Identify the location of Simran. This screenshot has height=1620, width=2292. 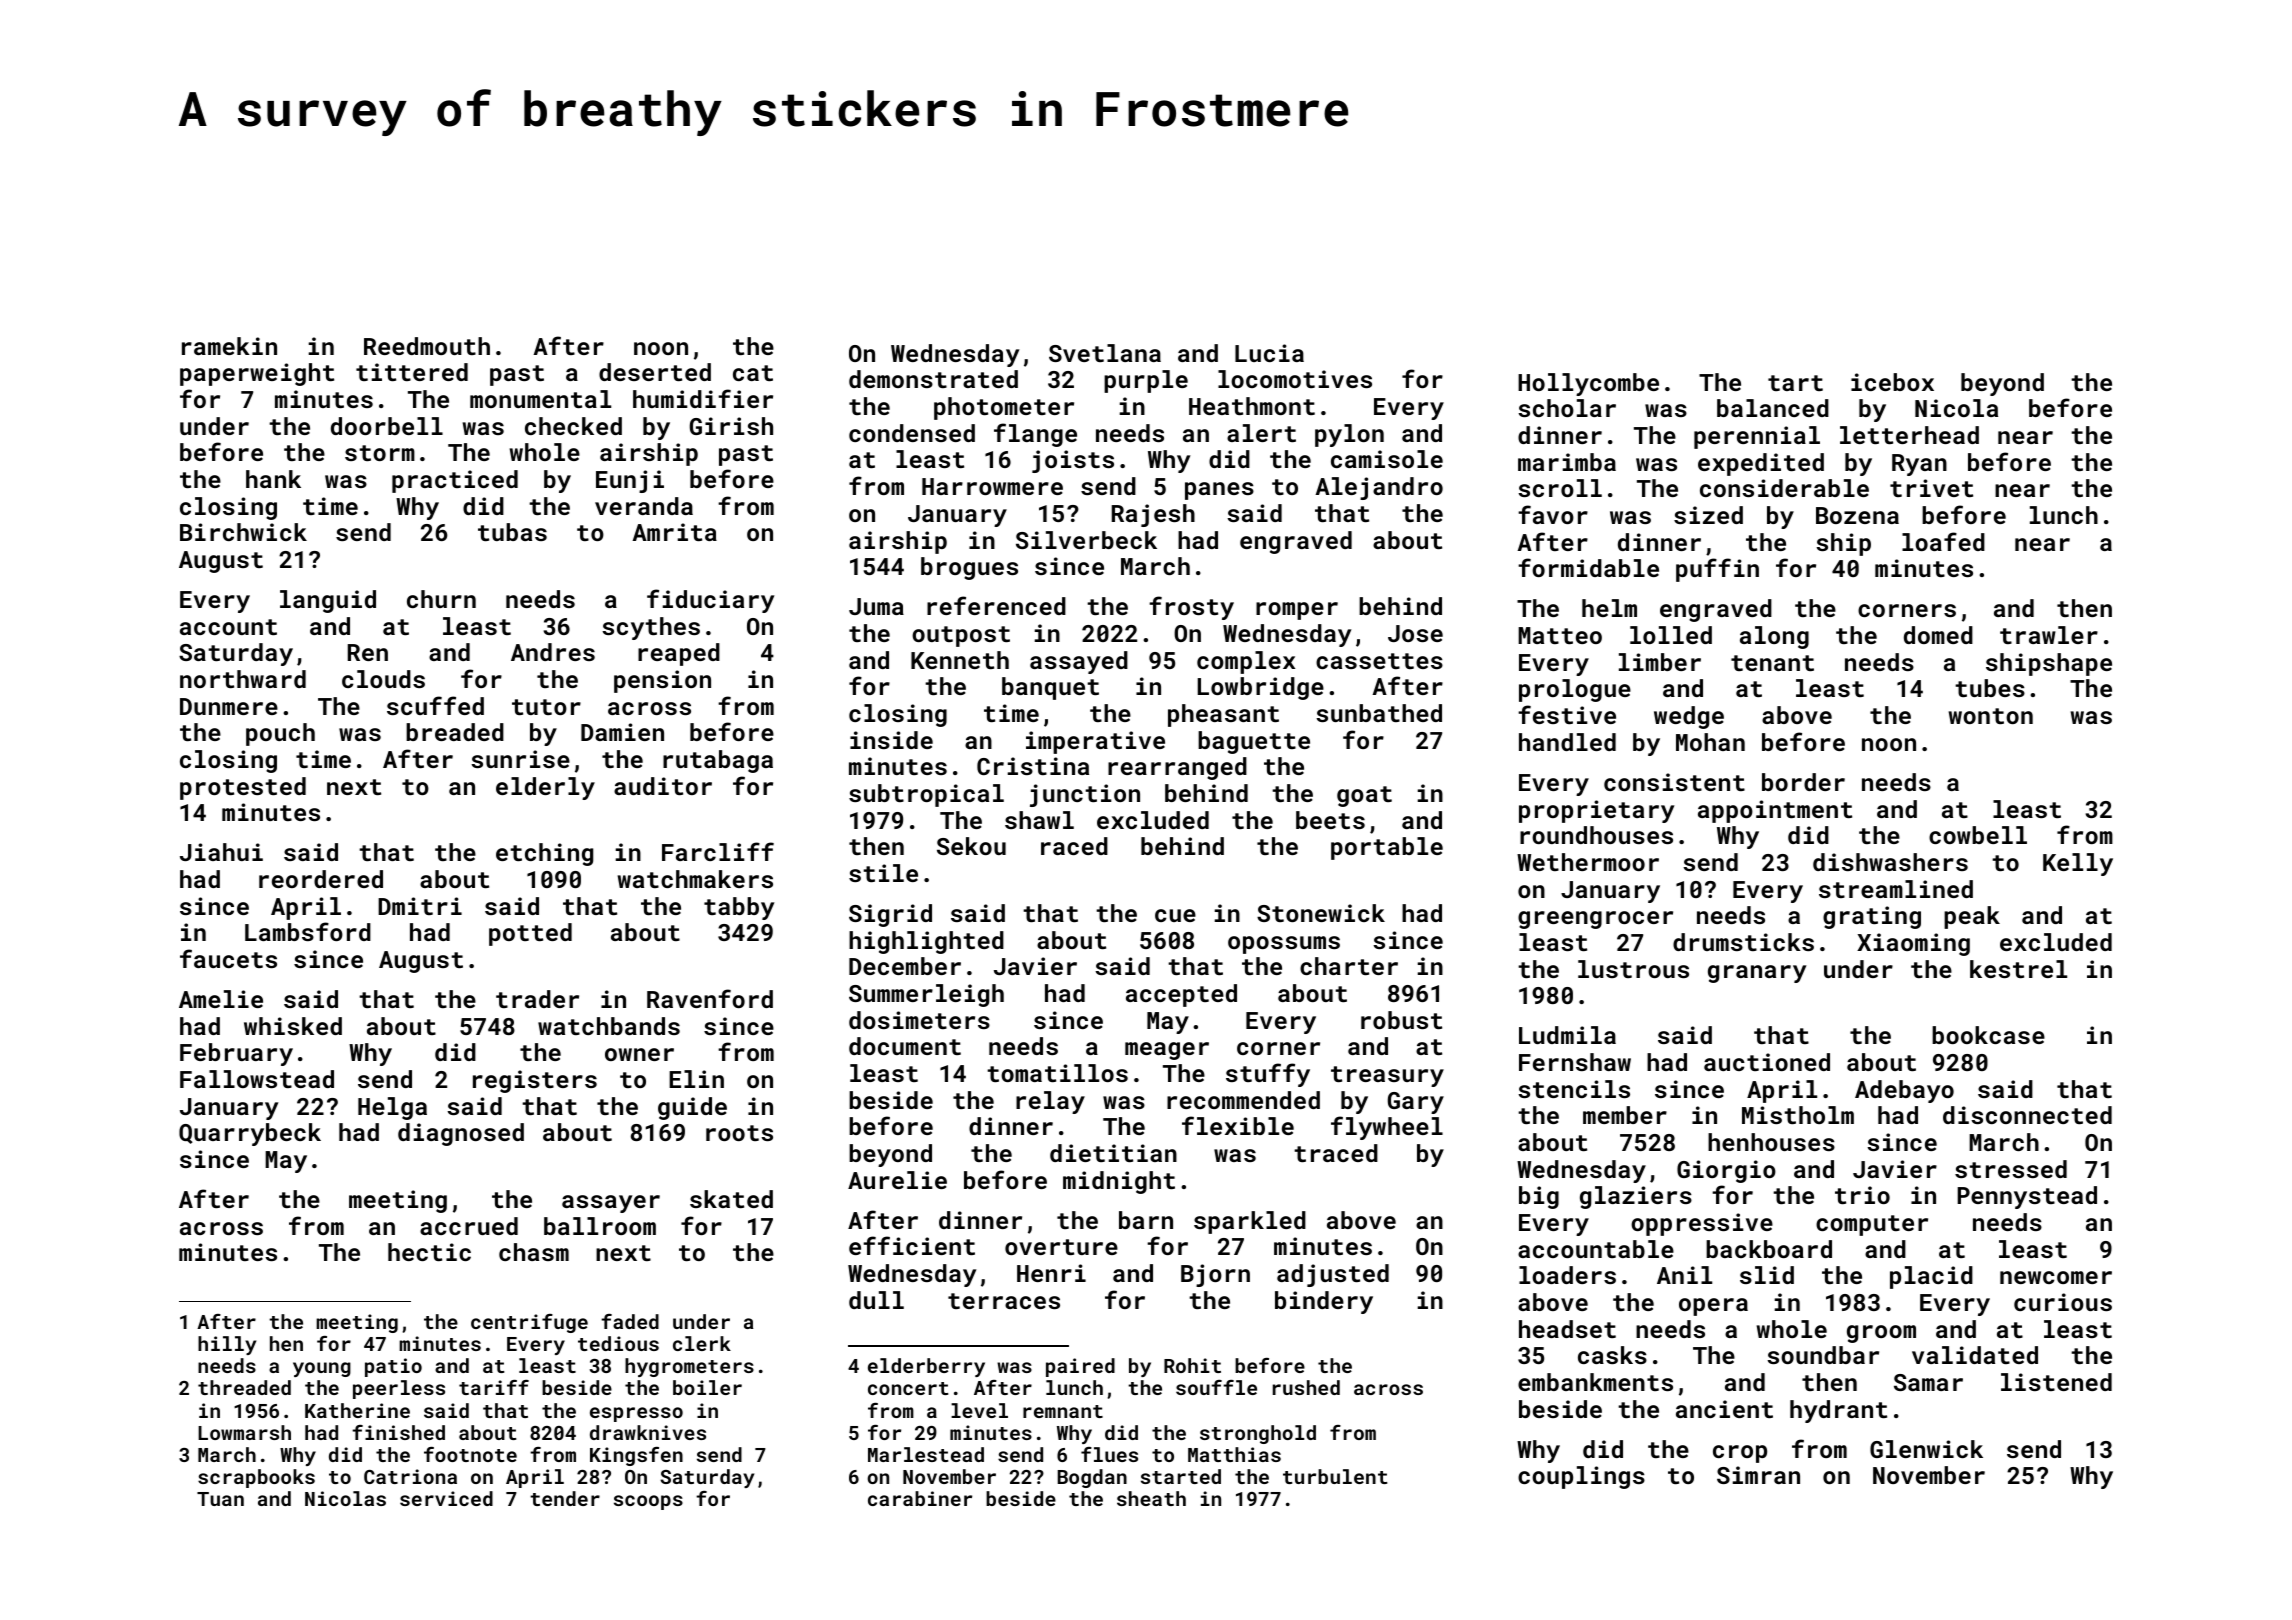
(1758, 1475).
